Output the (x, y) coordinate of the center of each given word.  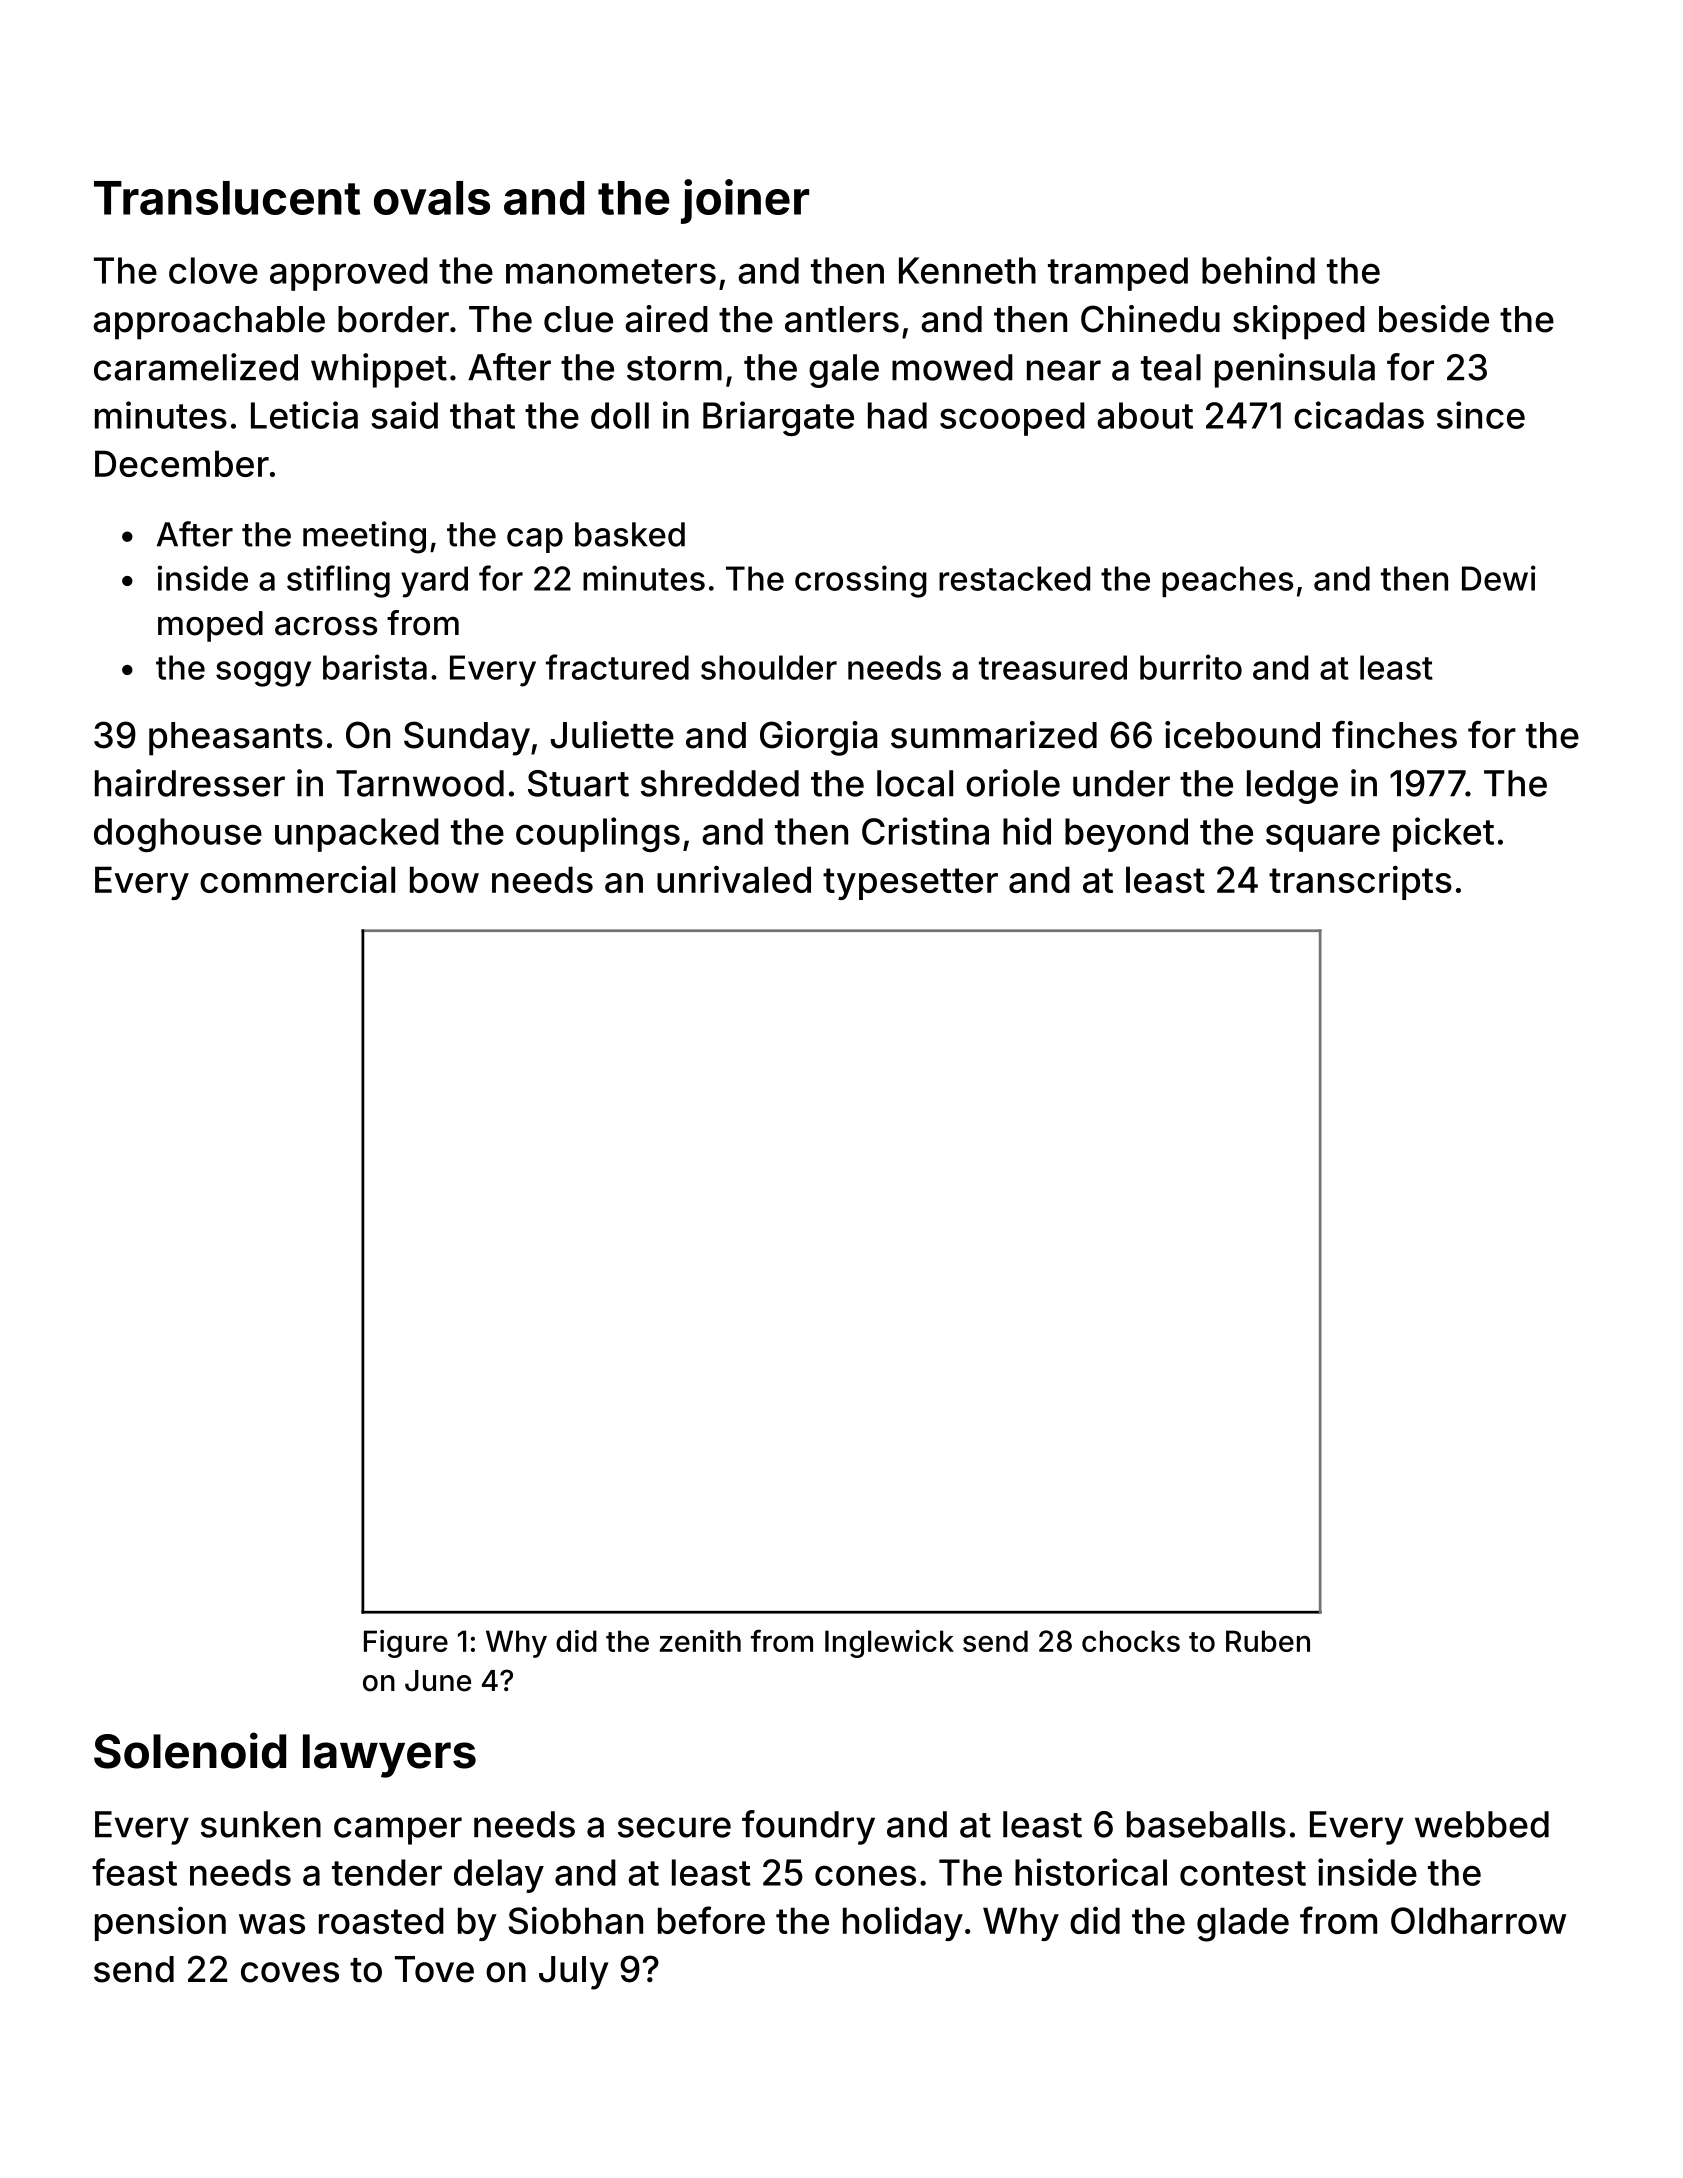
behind (1258, 270)
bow (444, 879)
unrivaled (734, 879)
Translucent (227, 198)
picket (1443, 834)
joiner (745, 201)
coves (290, 1972)
